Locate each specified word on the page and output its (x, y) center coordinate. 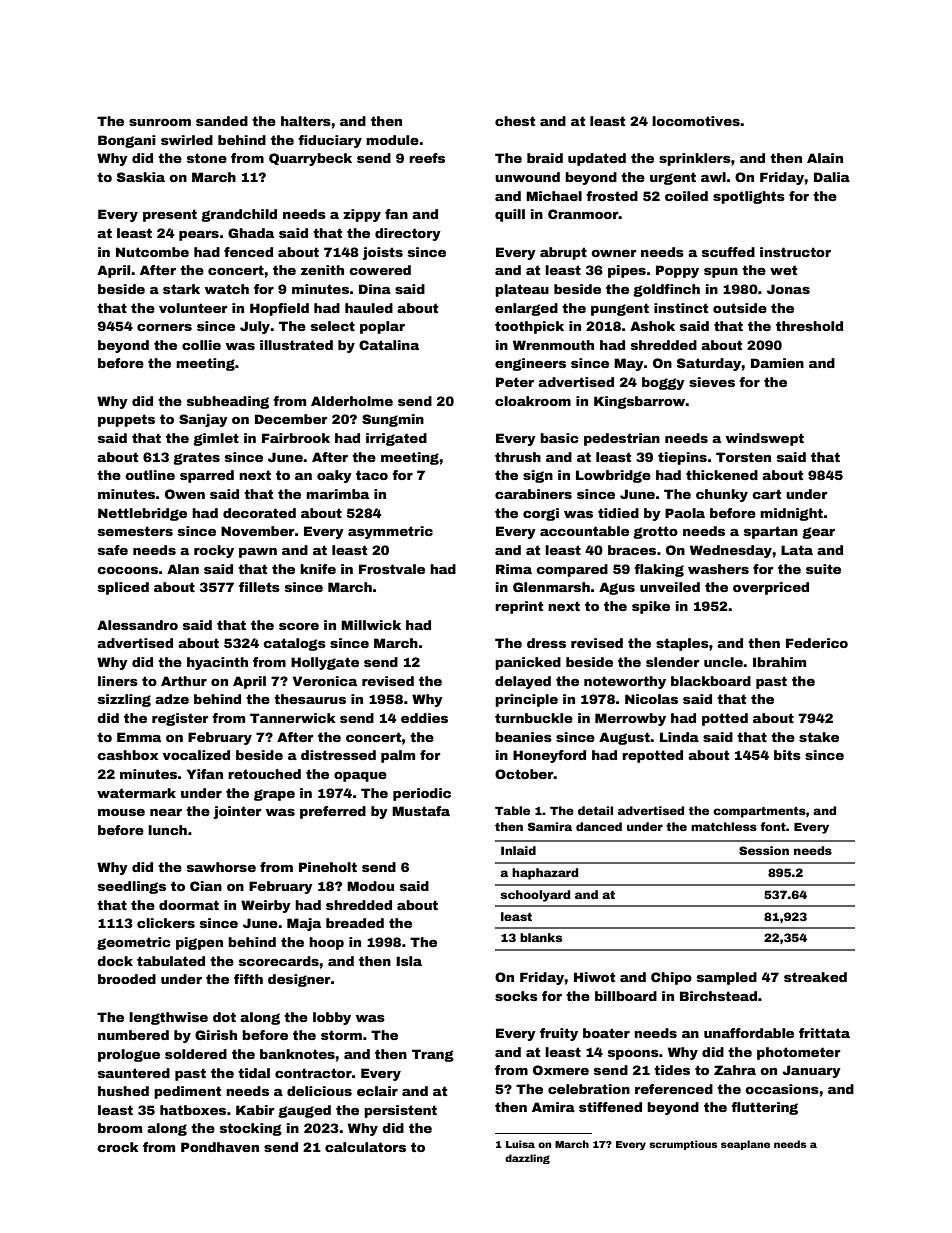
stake (819, 737)
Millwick (371, 625)
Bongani (127, 141)
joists (382, 253)
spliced (123, 588)
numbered (133, 1035)
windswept (765, 439)
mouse (121, 812)
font (773, 826)
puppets (126, 420)
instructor (795, 252)
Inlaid (518, 850)
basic (559, 438)
